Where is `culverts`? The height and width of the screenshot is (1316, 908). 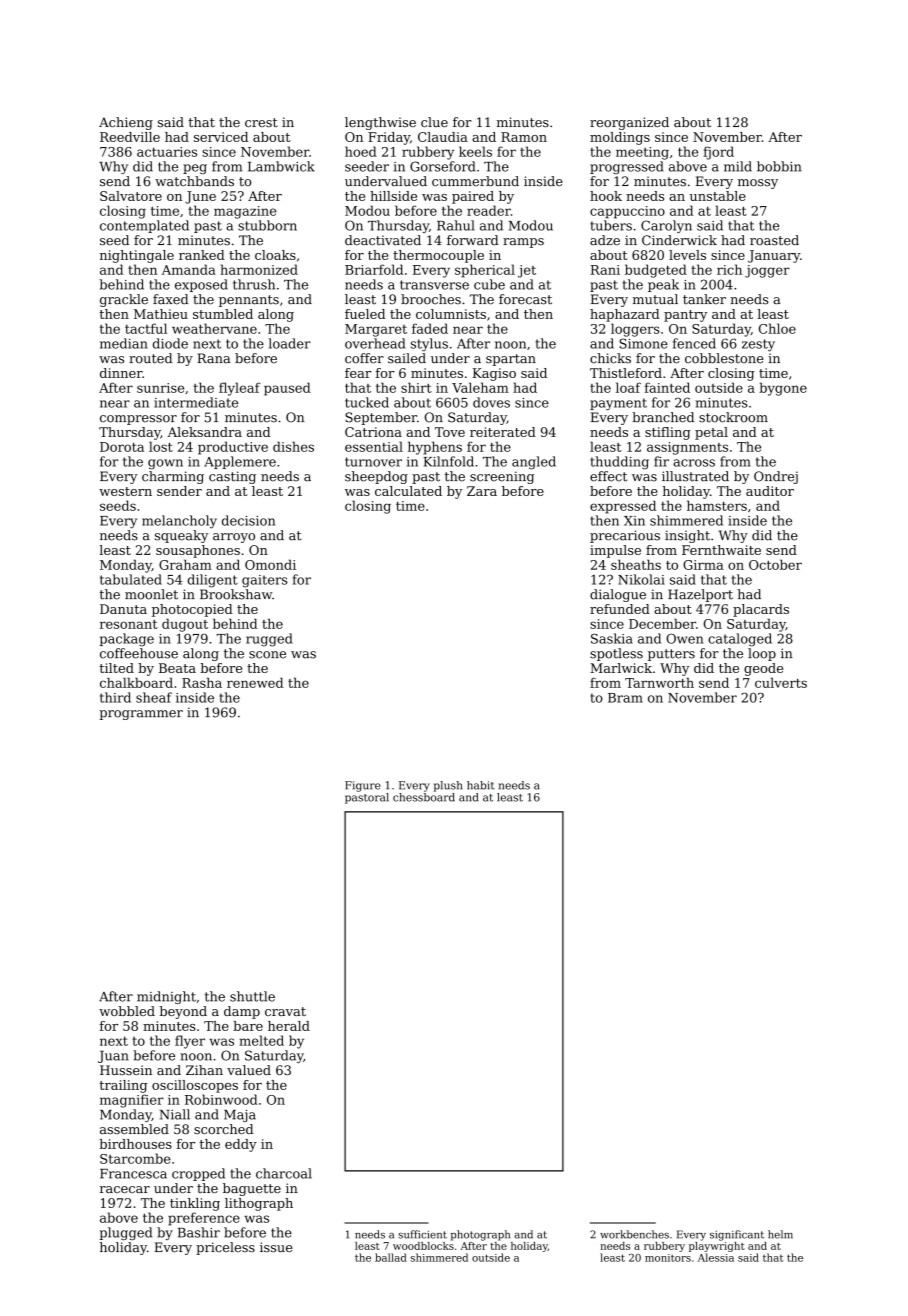
culverts is located at coordinates (781, 683).
